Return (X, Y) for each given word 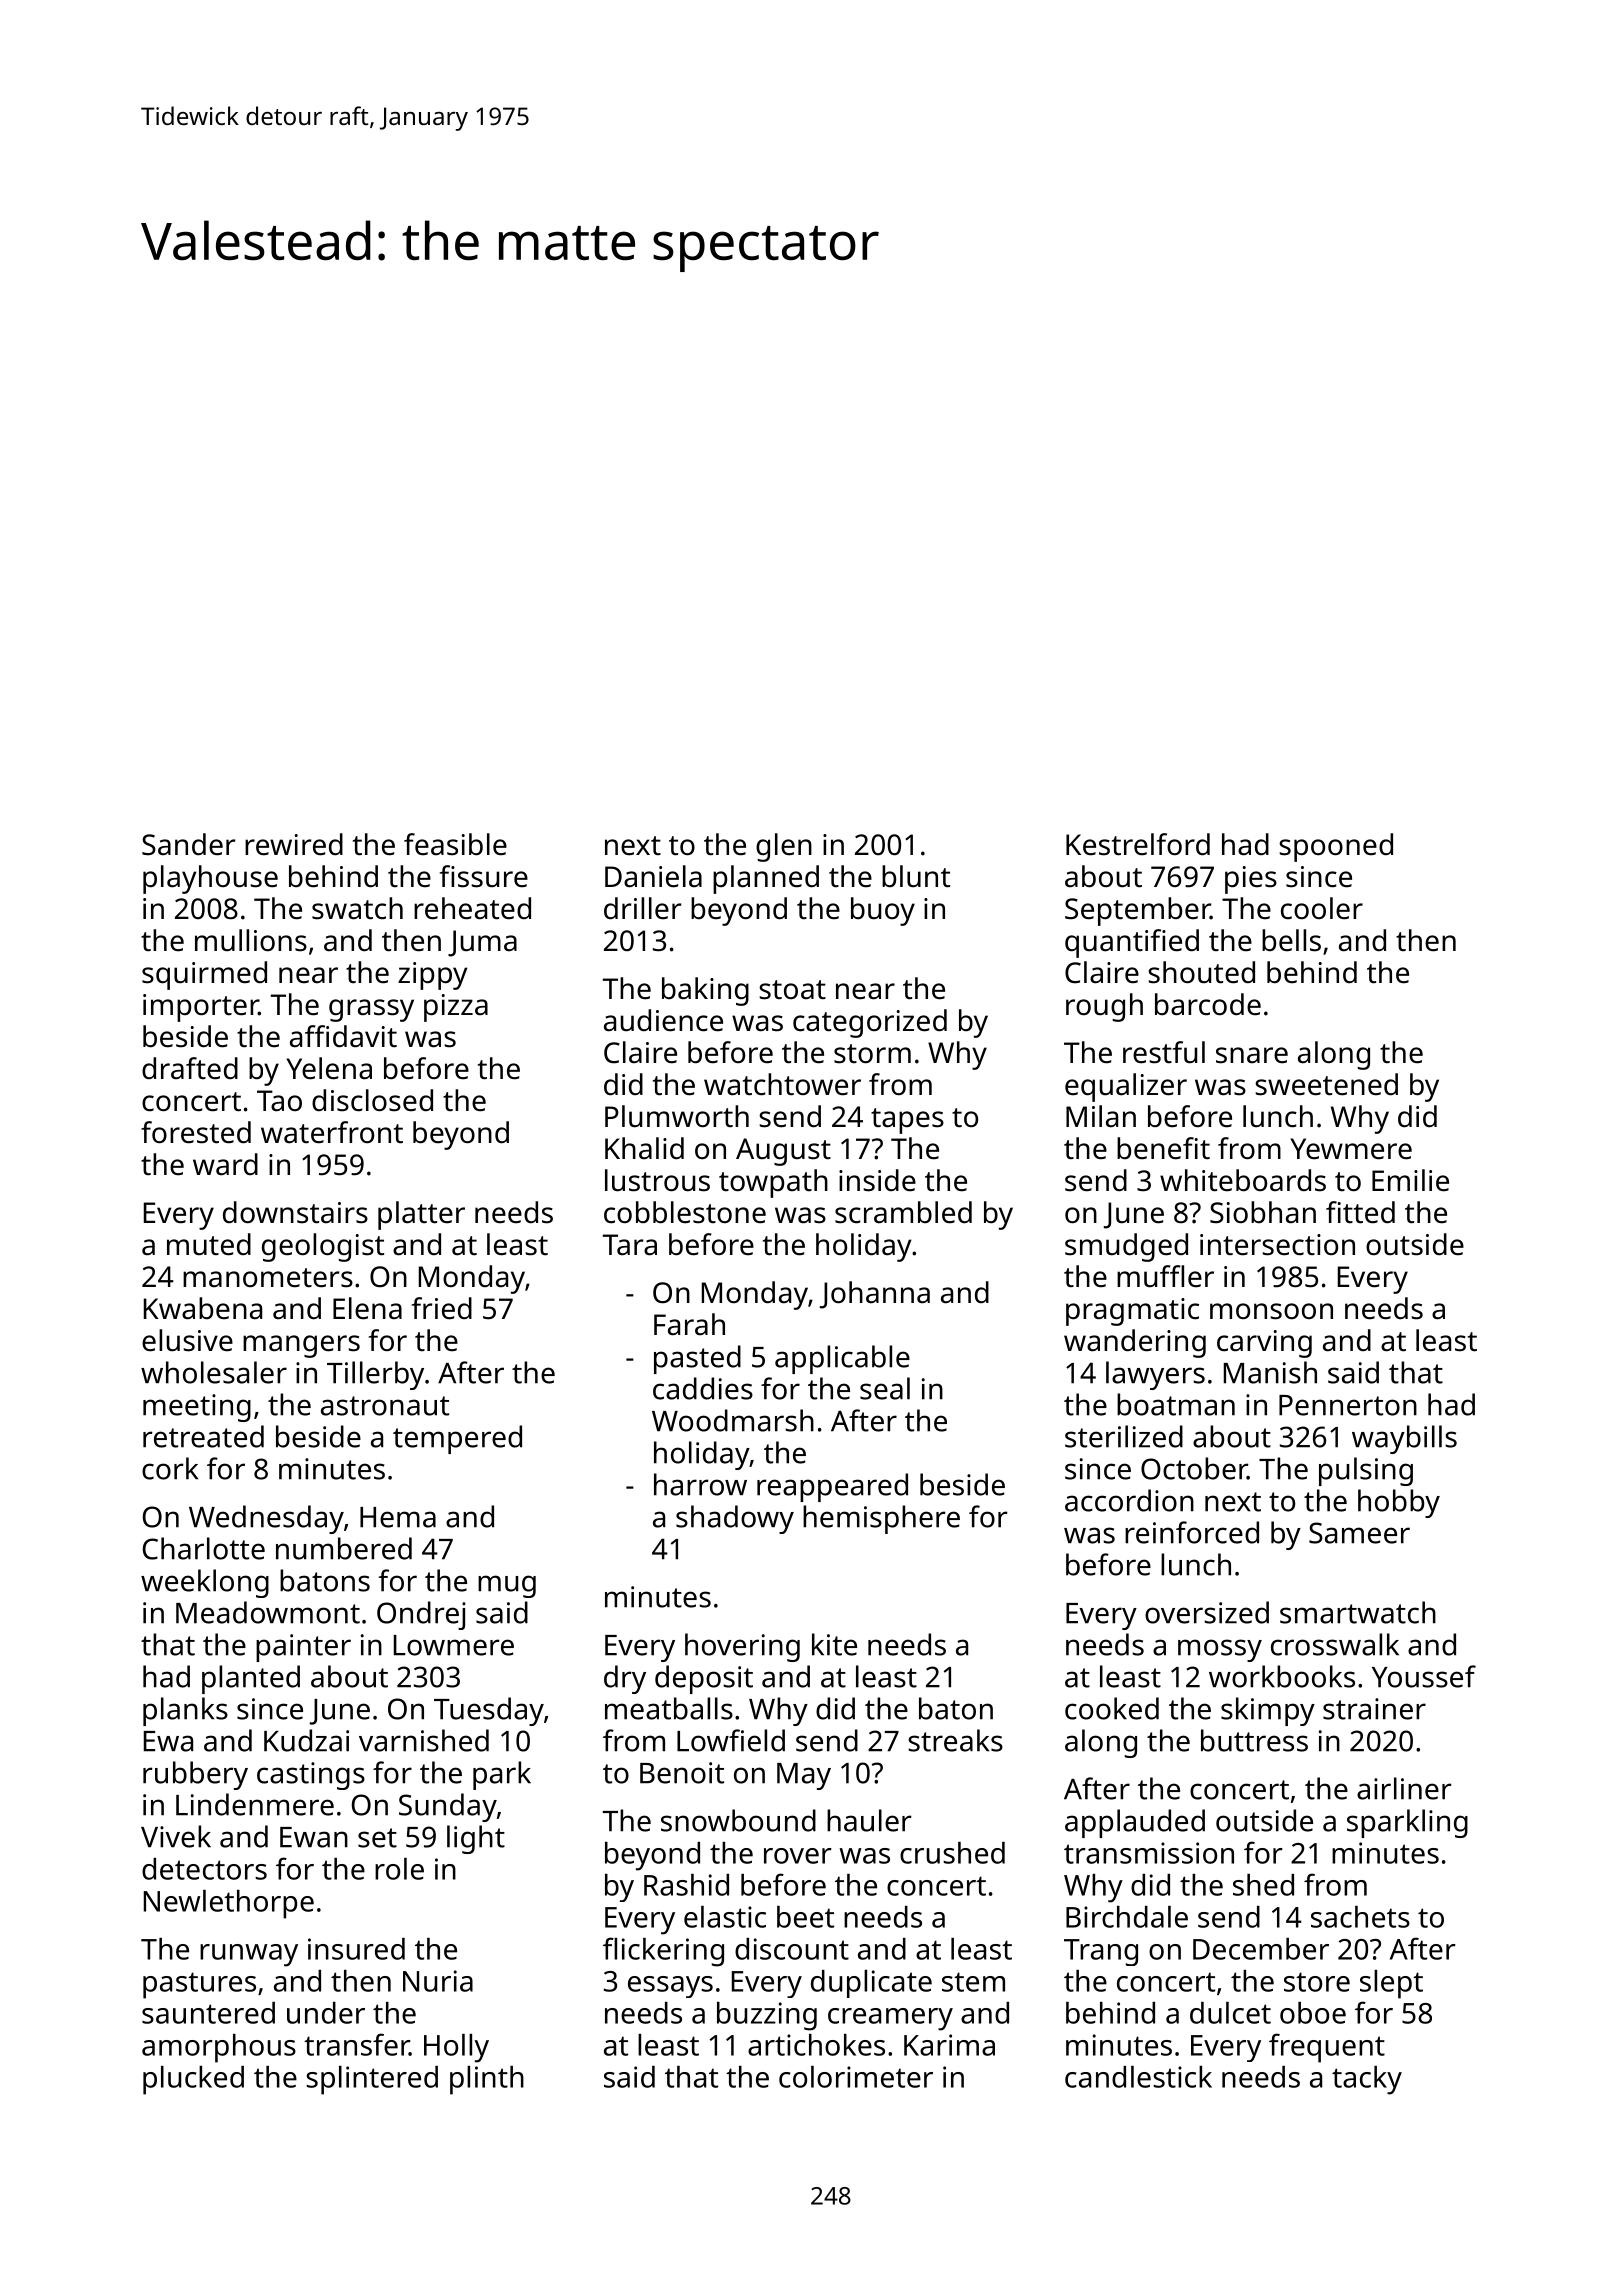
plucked (193, 2080)
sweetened (1326, 1084)
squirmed (204, 975)
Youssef (1424, 1676)
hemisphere (881, 1519)
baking (705, 991)
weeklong (205, 1583)
